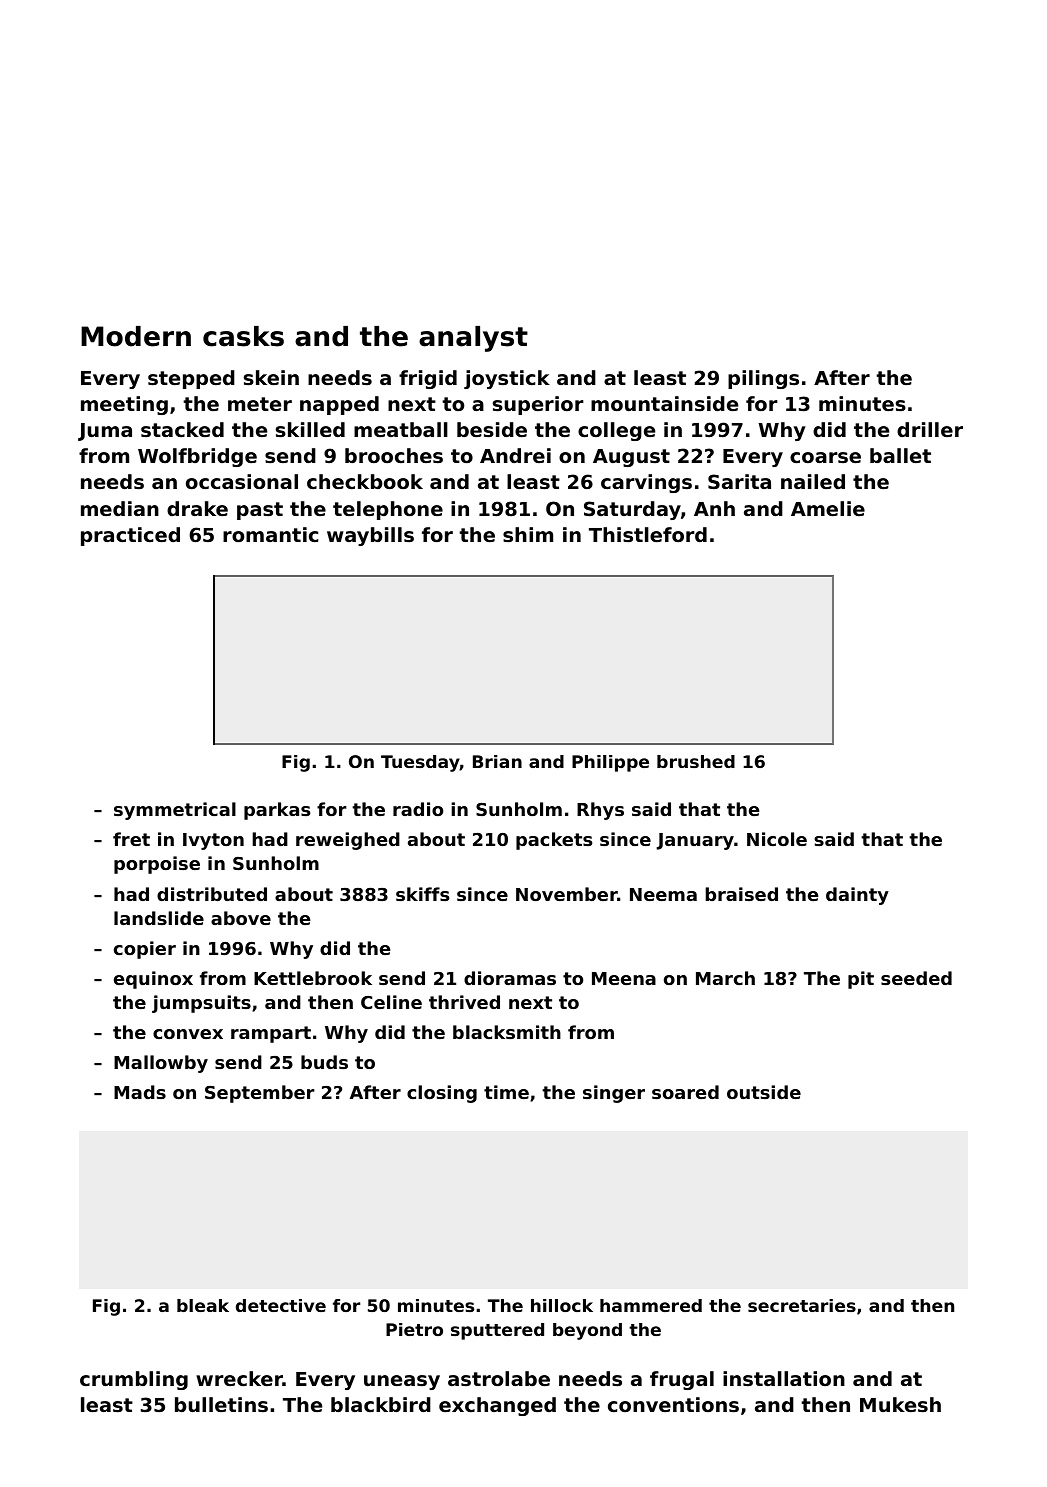  Describe the element at coordinates (130, 536) in the screenshot. I see `practiced` at that location.
